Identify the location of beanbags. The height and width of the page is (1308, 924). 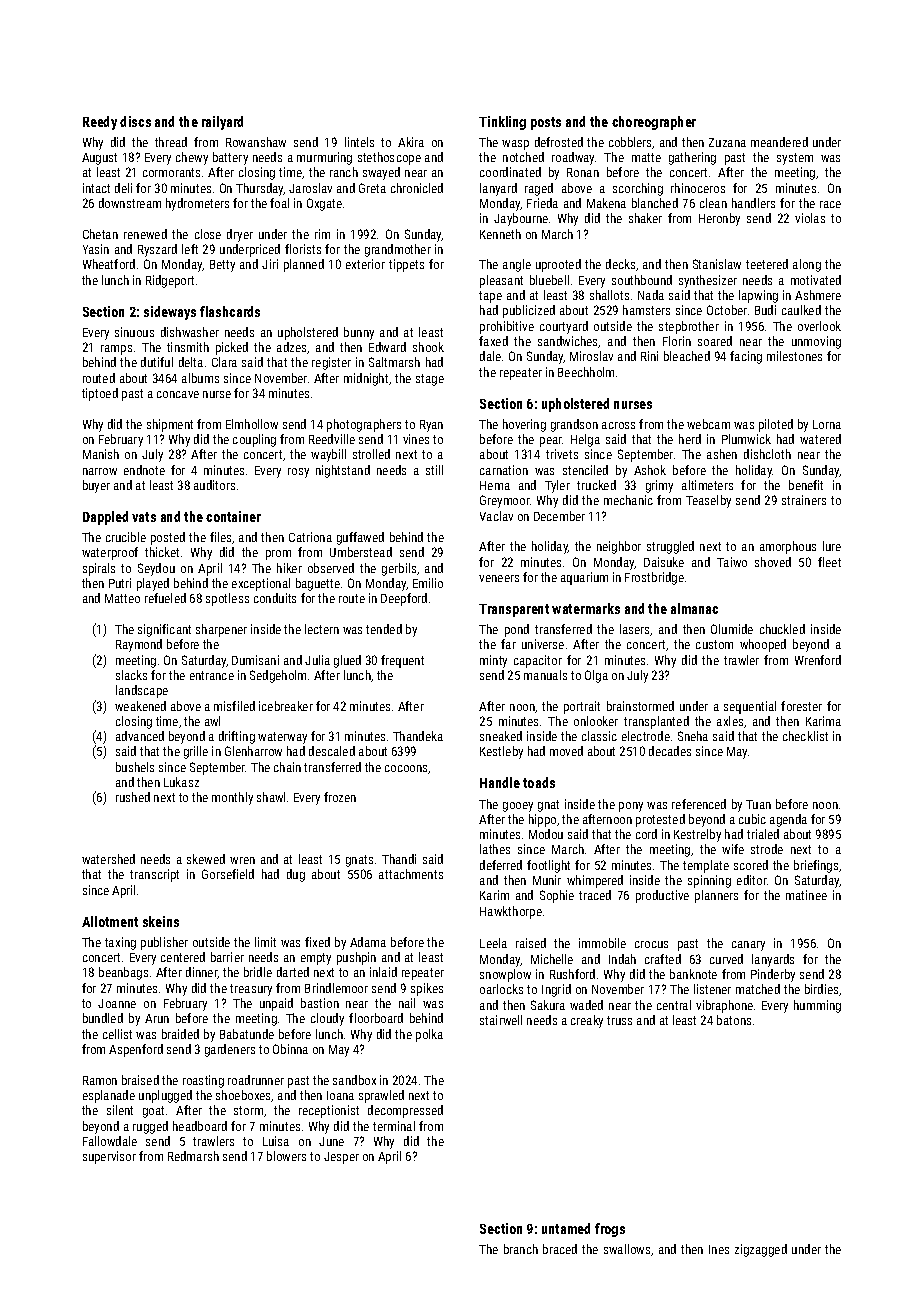
(123, 973).
